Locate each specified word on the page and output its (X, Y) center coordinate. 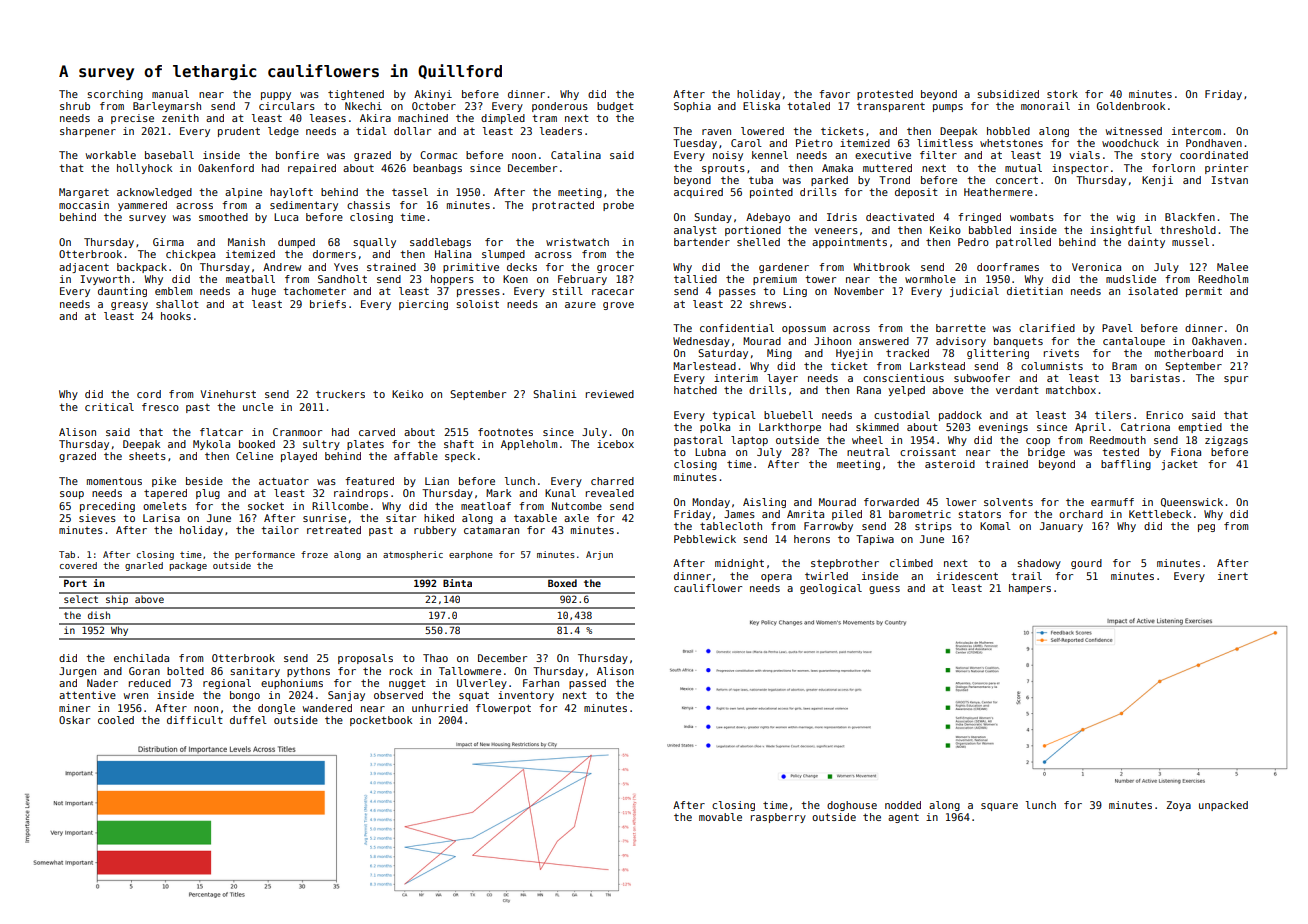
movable (720, 817)
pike (164, 482)
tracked (907, 353)
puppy (276, 96)
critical (109, 407)
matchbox (1071, 390)
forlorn (1173, 168)
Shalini (555, 394)
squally (374, 243)
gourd (1086, 564)
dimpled (503, 119)
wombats (1032, 217)
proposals (365, 659)
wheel (867, 440)
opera (776, 578)
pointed (771, 193)
